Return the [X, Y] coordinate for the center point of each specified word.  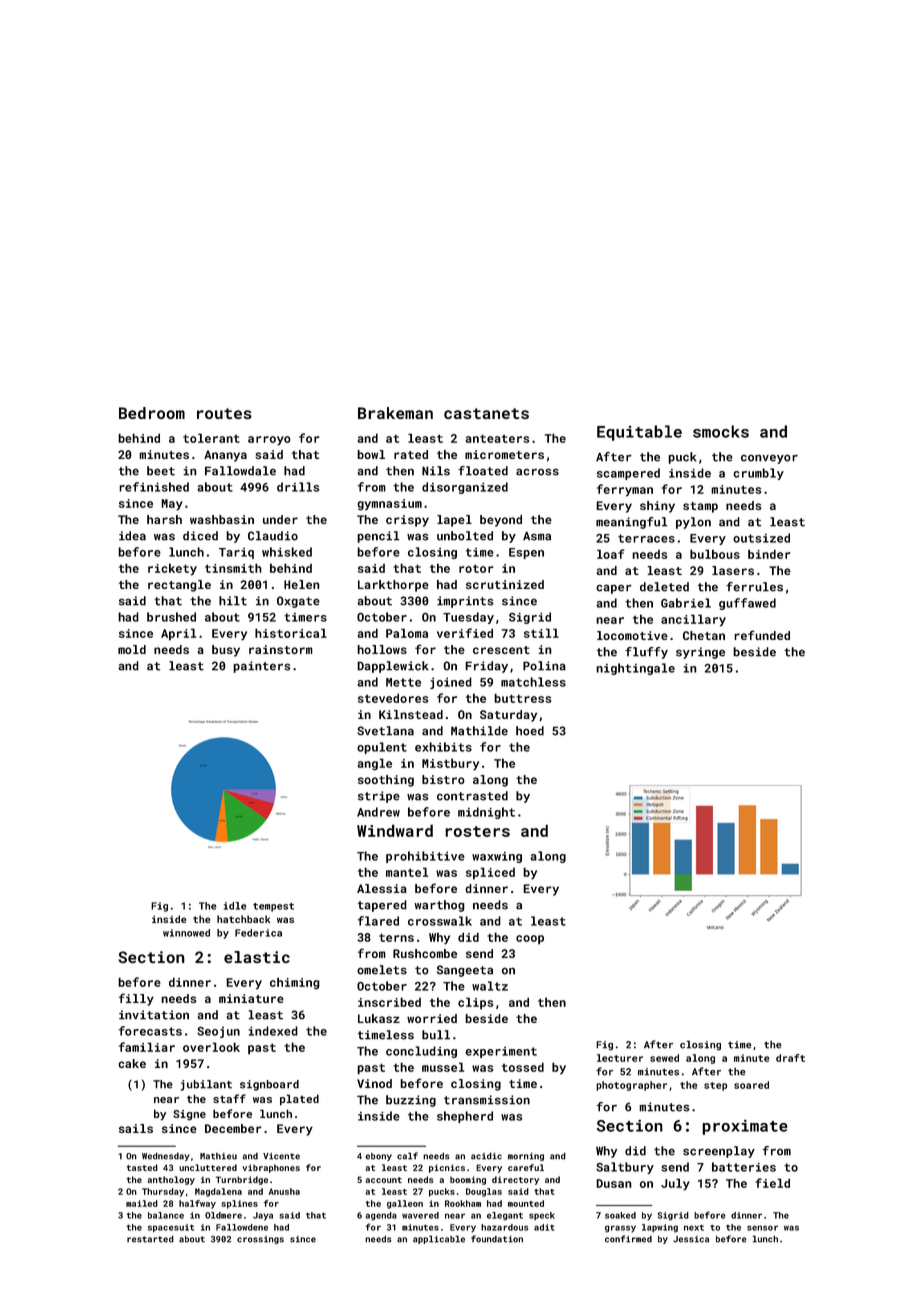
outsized [761, 538]
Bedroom [152, 413]
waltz [490, 986]
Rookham [463, 1203]
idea [132, 536]
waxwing [497, 857]
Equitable [639, 433]
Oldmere [223, 1215]
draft [790, 1058]
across [537, 472]
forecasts [150, 1031]
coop [530, 940]
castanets [486, 413]
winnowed [186, 933]
